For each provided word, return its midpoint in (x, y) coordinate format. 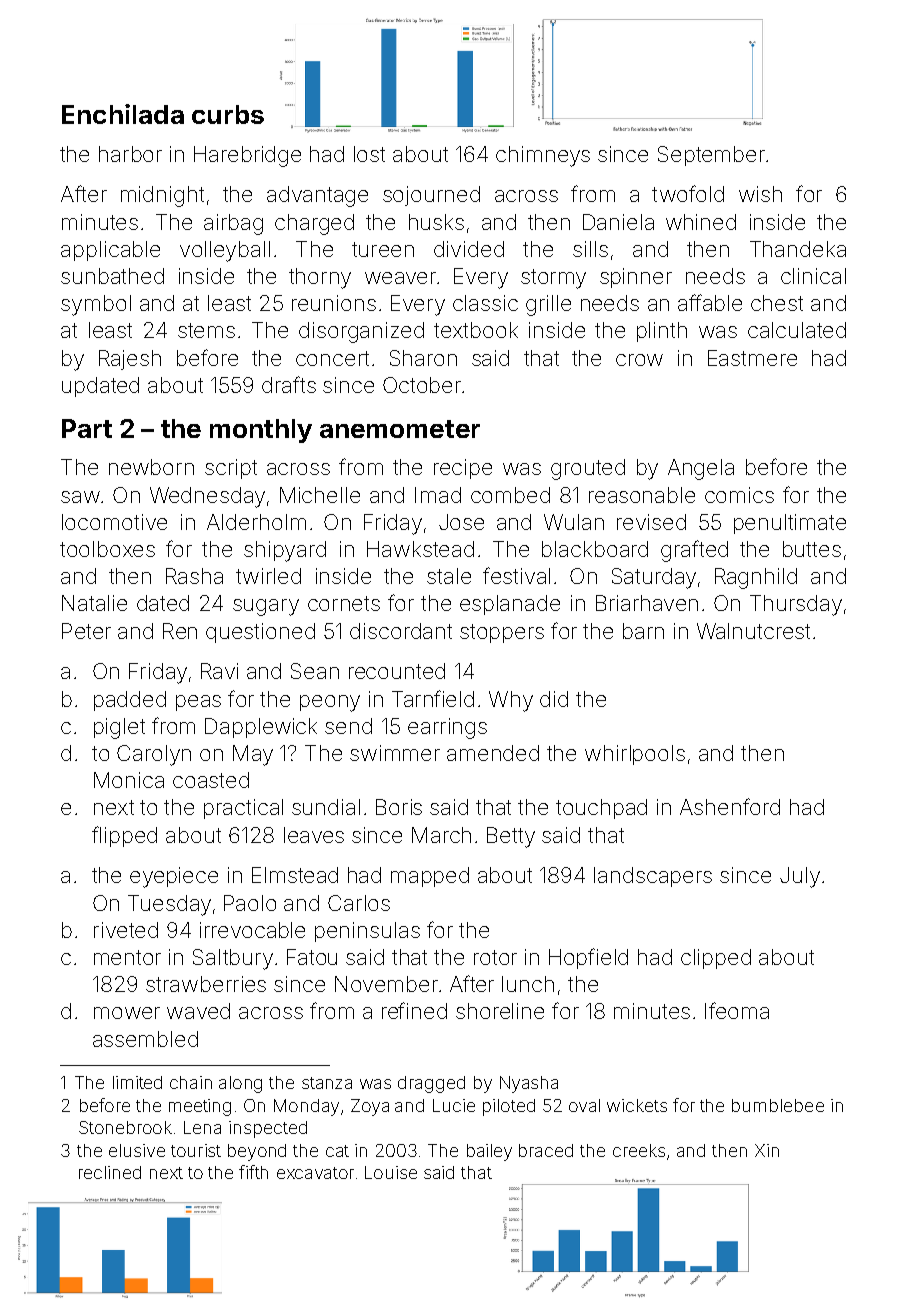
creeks (639, 1150)
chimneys (543, 156)
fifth (253, 1172)
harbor (130, 154)
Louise (391, 1172)
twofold (688, 193)
